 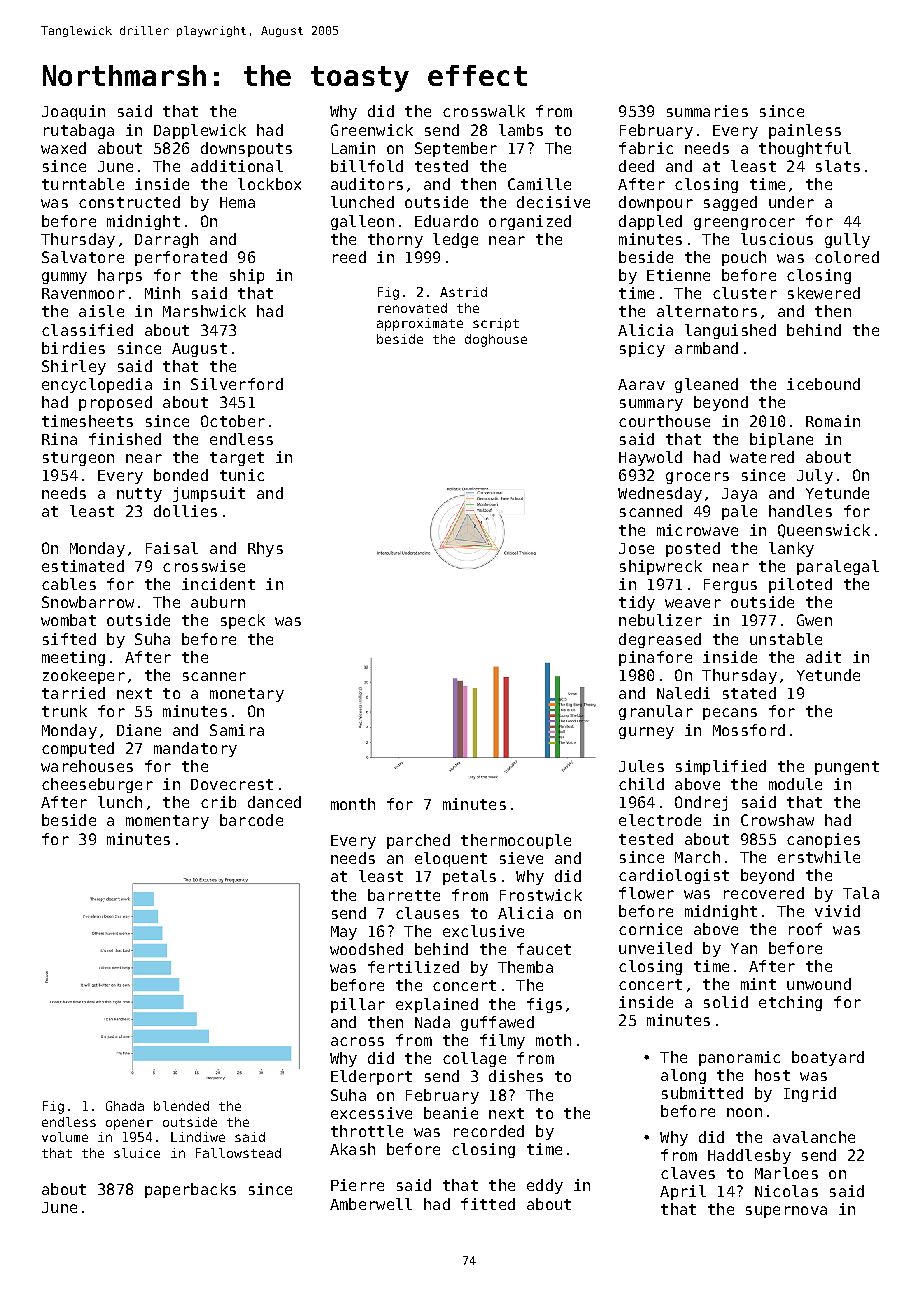 I want to click on luscious, so click(x=777, y=239).
